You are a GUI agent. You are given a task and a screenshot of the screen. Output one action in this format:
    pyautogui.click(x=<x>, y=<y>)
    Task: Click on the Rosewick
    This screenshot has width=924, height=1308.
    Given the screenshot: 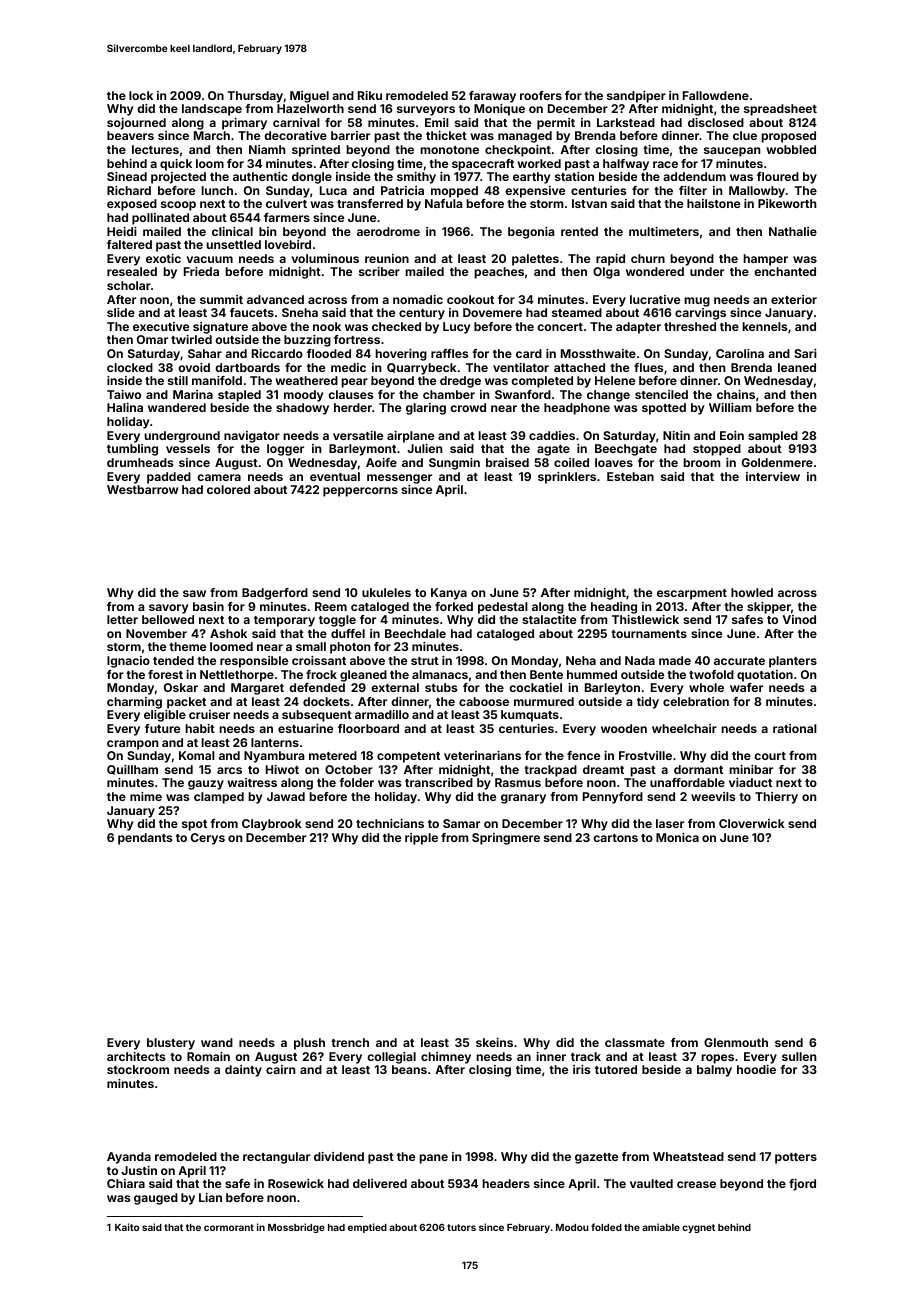 What is the action you would take?
    pyautogui.click(x=296, y=1183)
